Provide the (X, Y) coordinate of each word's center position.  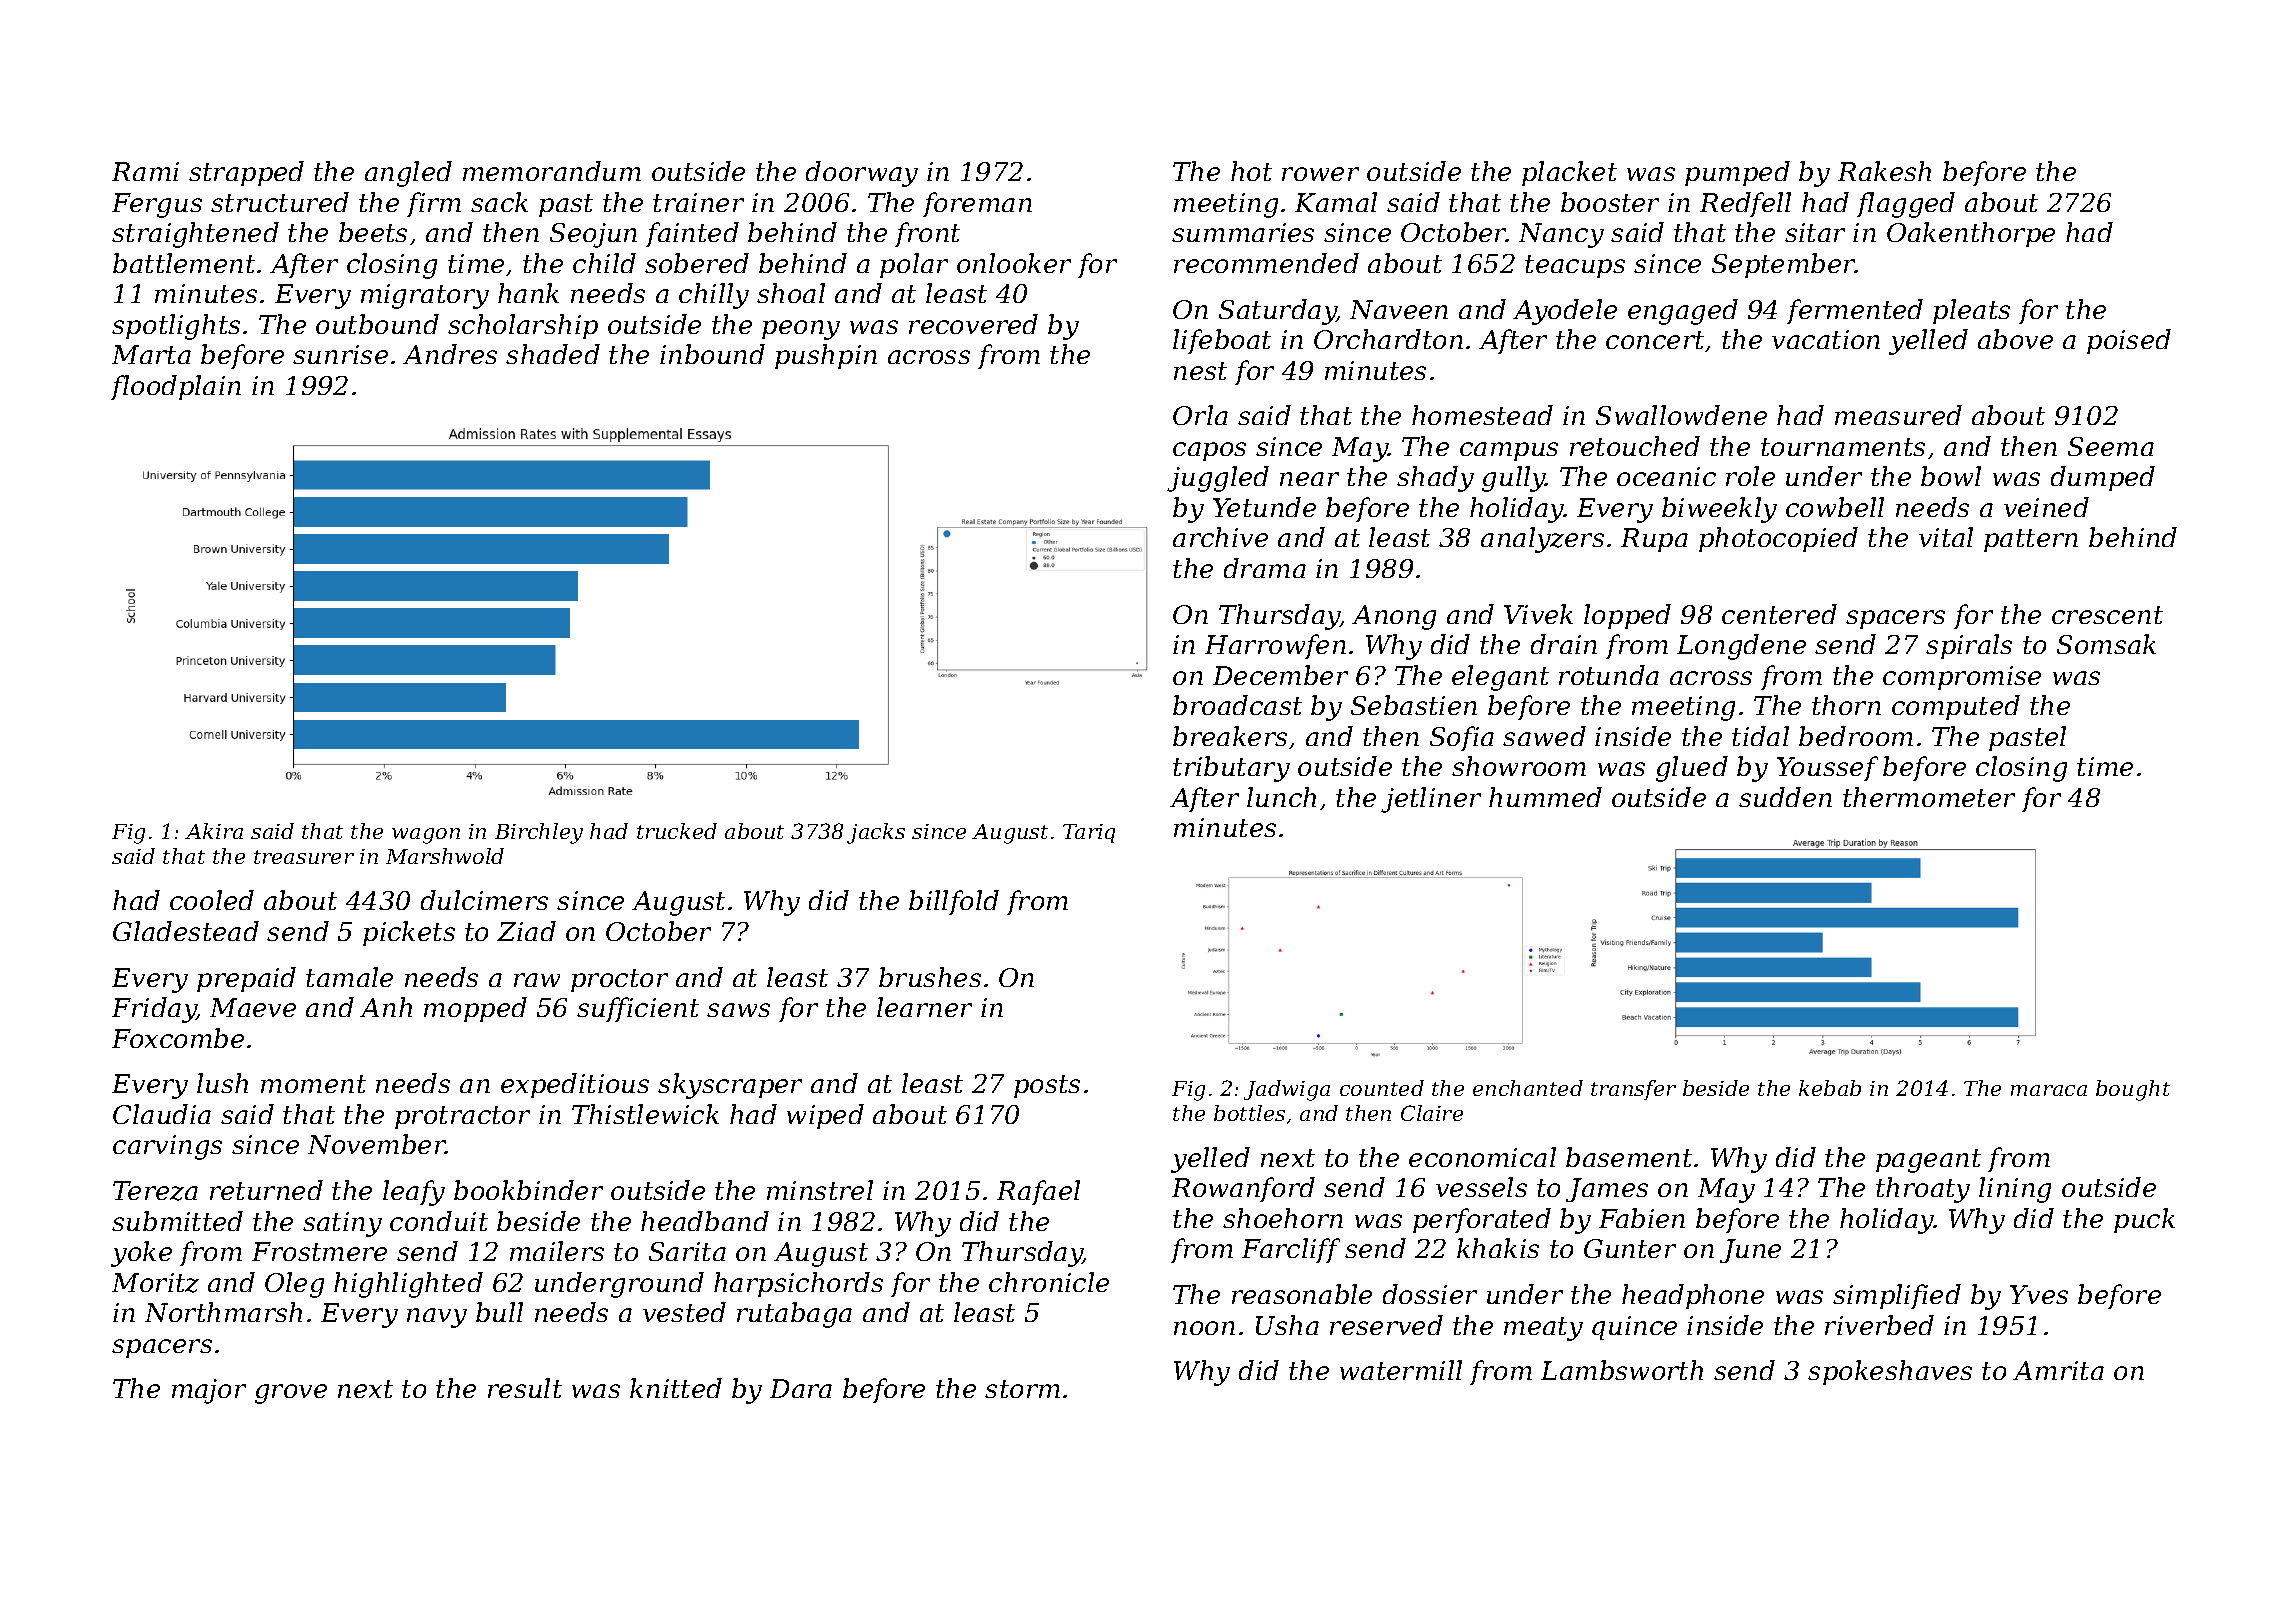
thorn (1846, 705)
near (1309, 479)
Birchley (539, 833)
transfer (1633, 1090)
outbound (377, 324)
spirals (1969, 646)
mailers (557, 1251)
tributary (1231, 769)
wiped (825, 1116)
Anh (386, 1007)
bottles (1249, 1113)
